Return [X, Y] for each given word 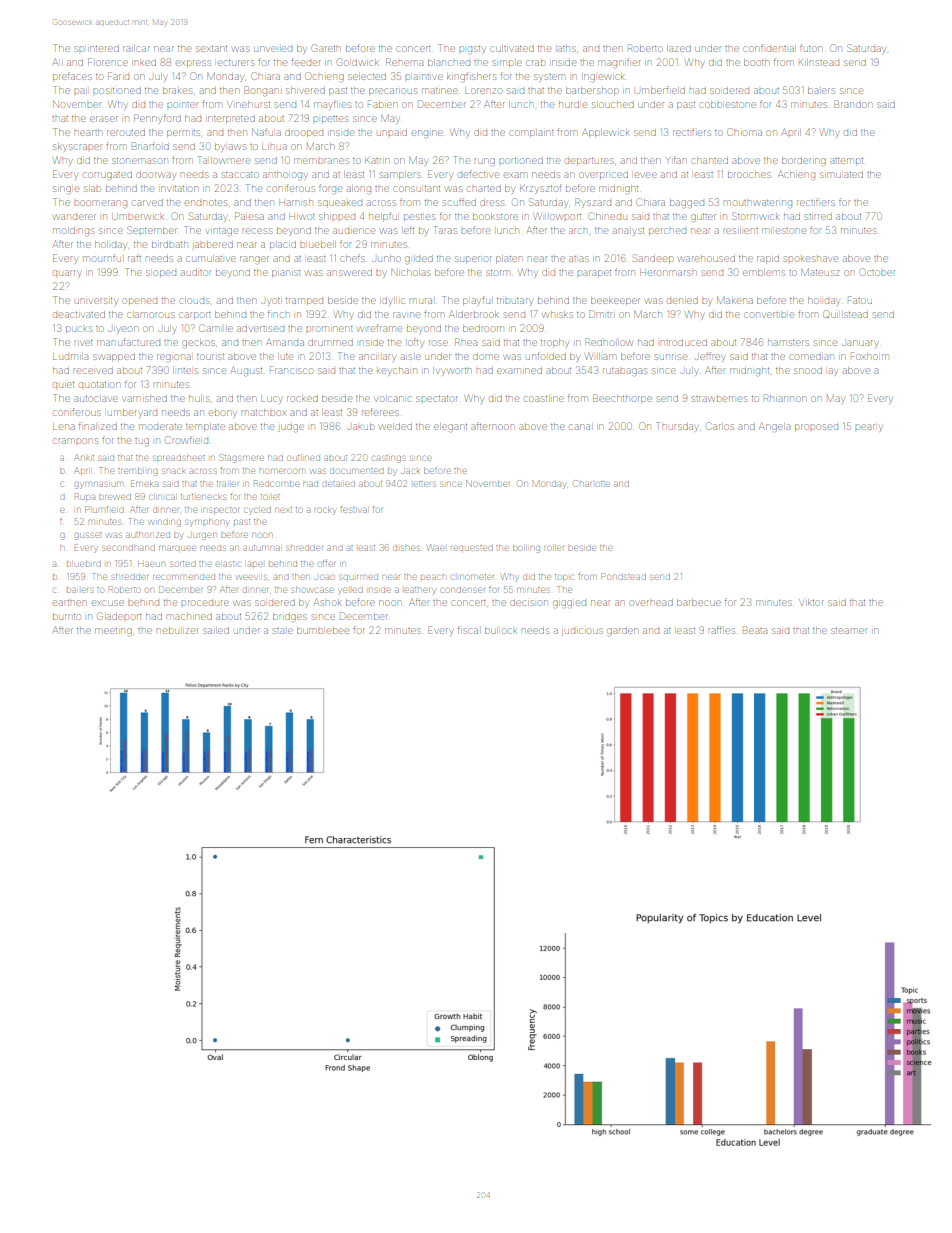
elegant [450, 427]
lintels [185, 370]
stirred [818, 217]
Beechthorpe [622, 399]
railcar [136, 48]
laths [566, 49]
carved [148, 203]
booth [756, 62]
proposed [816, 427]
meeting [113, 632]
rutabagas [625, 372]
